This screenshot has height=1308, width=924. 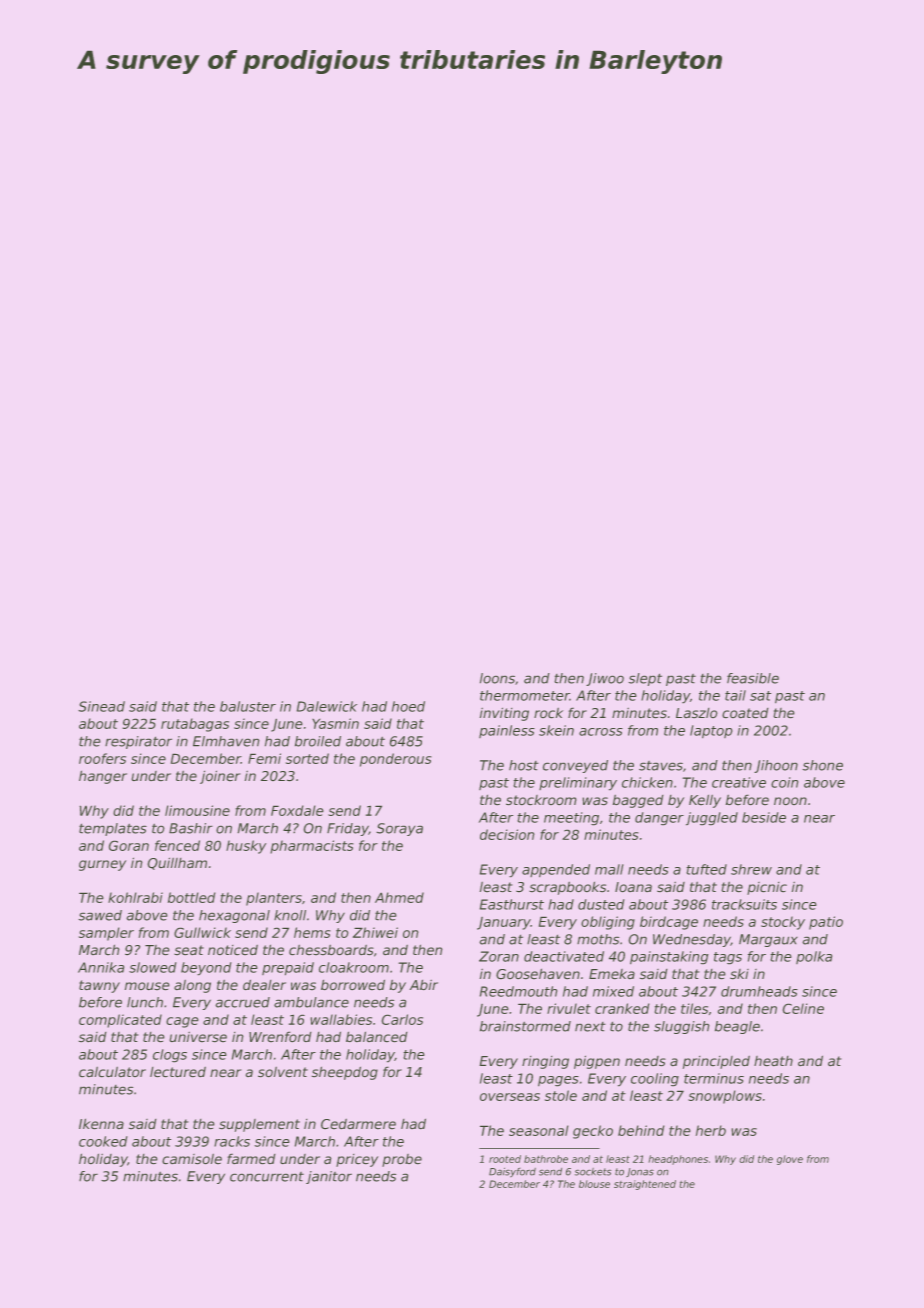 What do you see at coordinates (753, 678) in the screenshot?
I see `feasible` at bounding box center [753, 678].
